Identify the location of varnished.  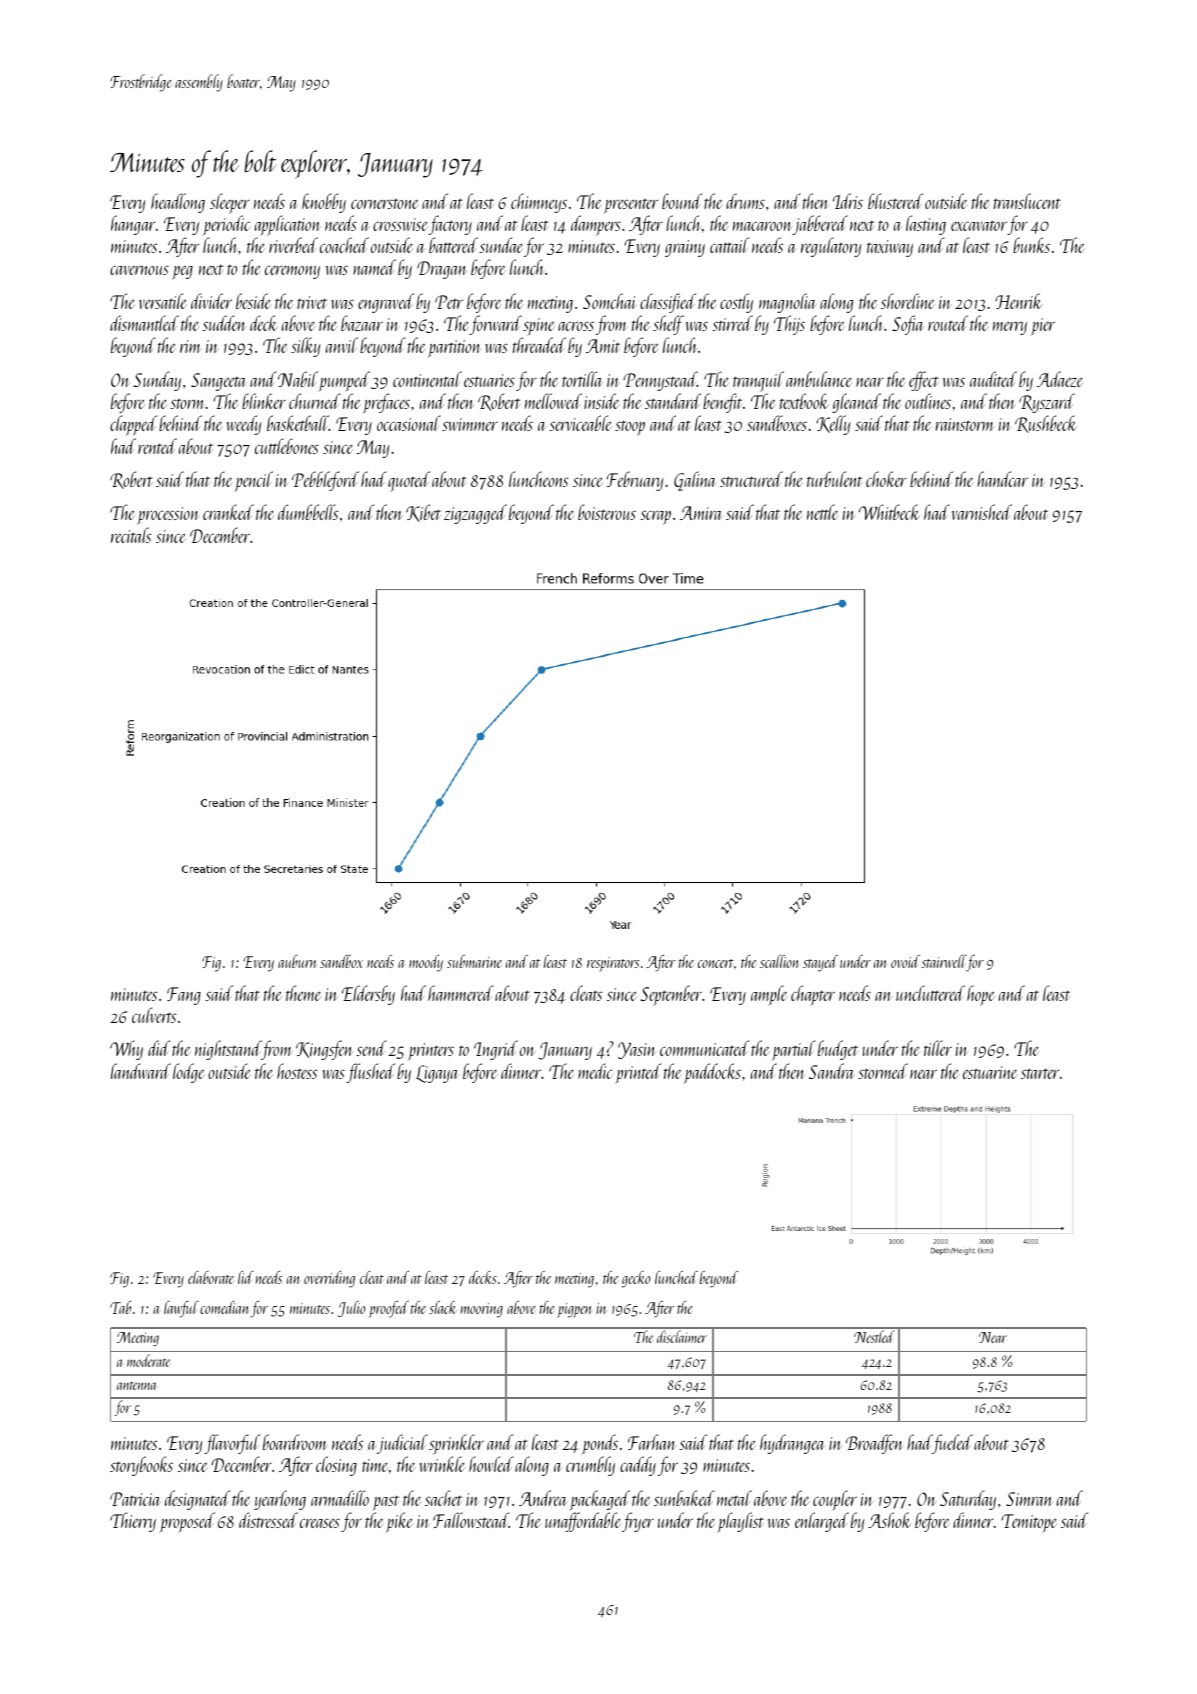
(982, 512).
